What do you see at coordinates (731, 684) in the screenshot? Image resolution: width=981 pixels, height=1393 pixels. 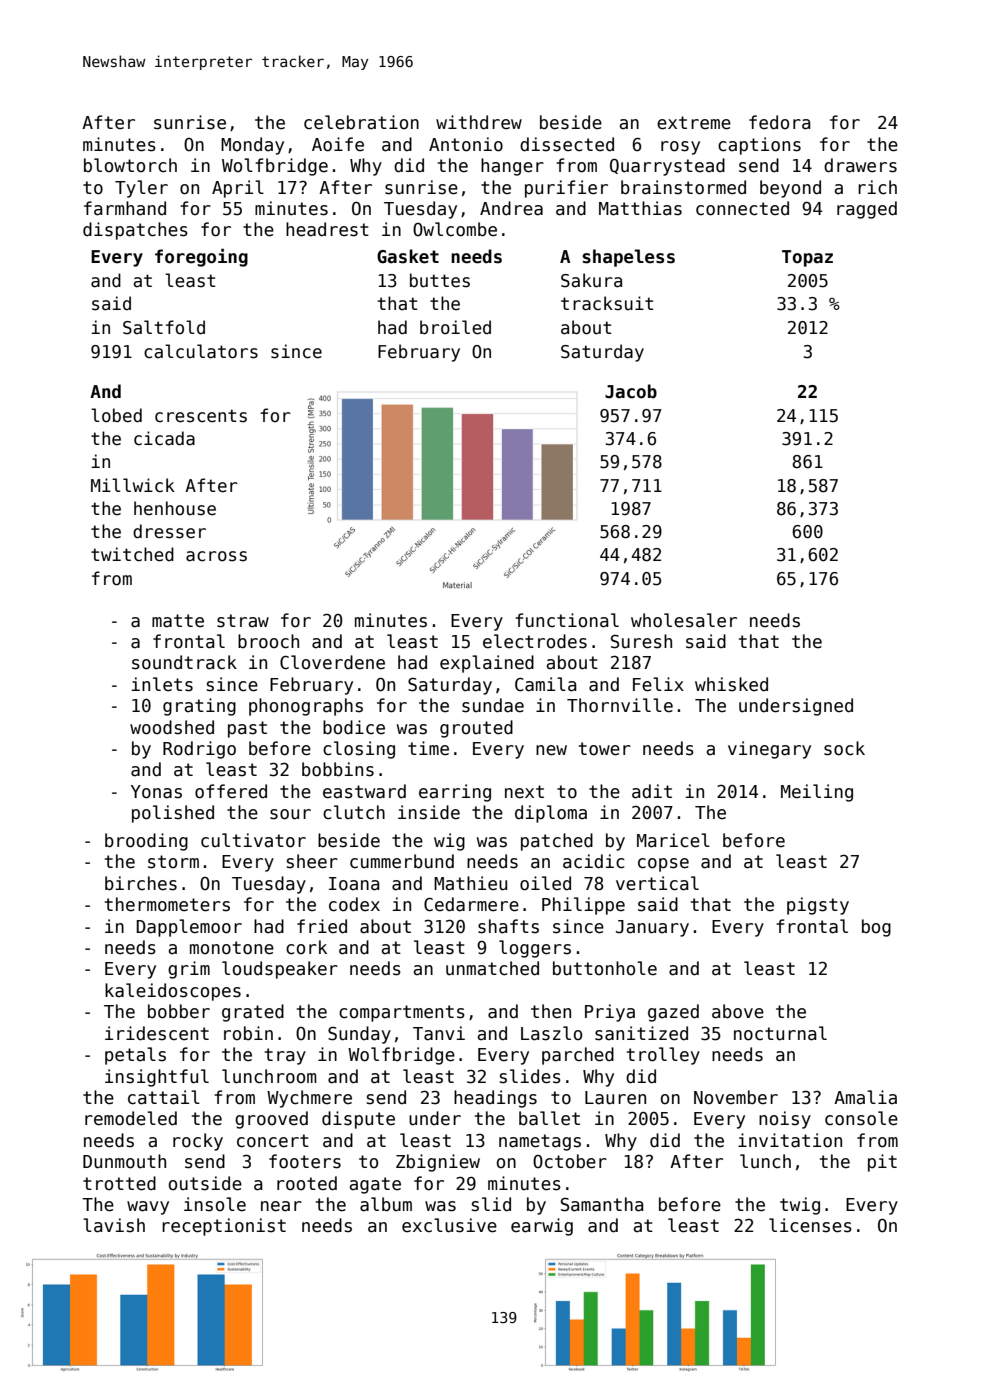 I see `whisked` at bounding box center [731, 684].
